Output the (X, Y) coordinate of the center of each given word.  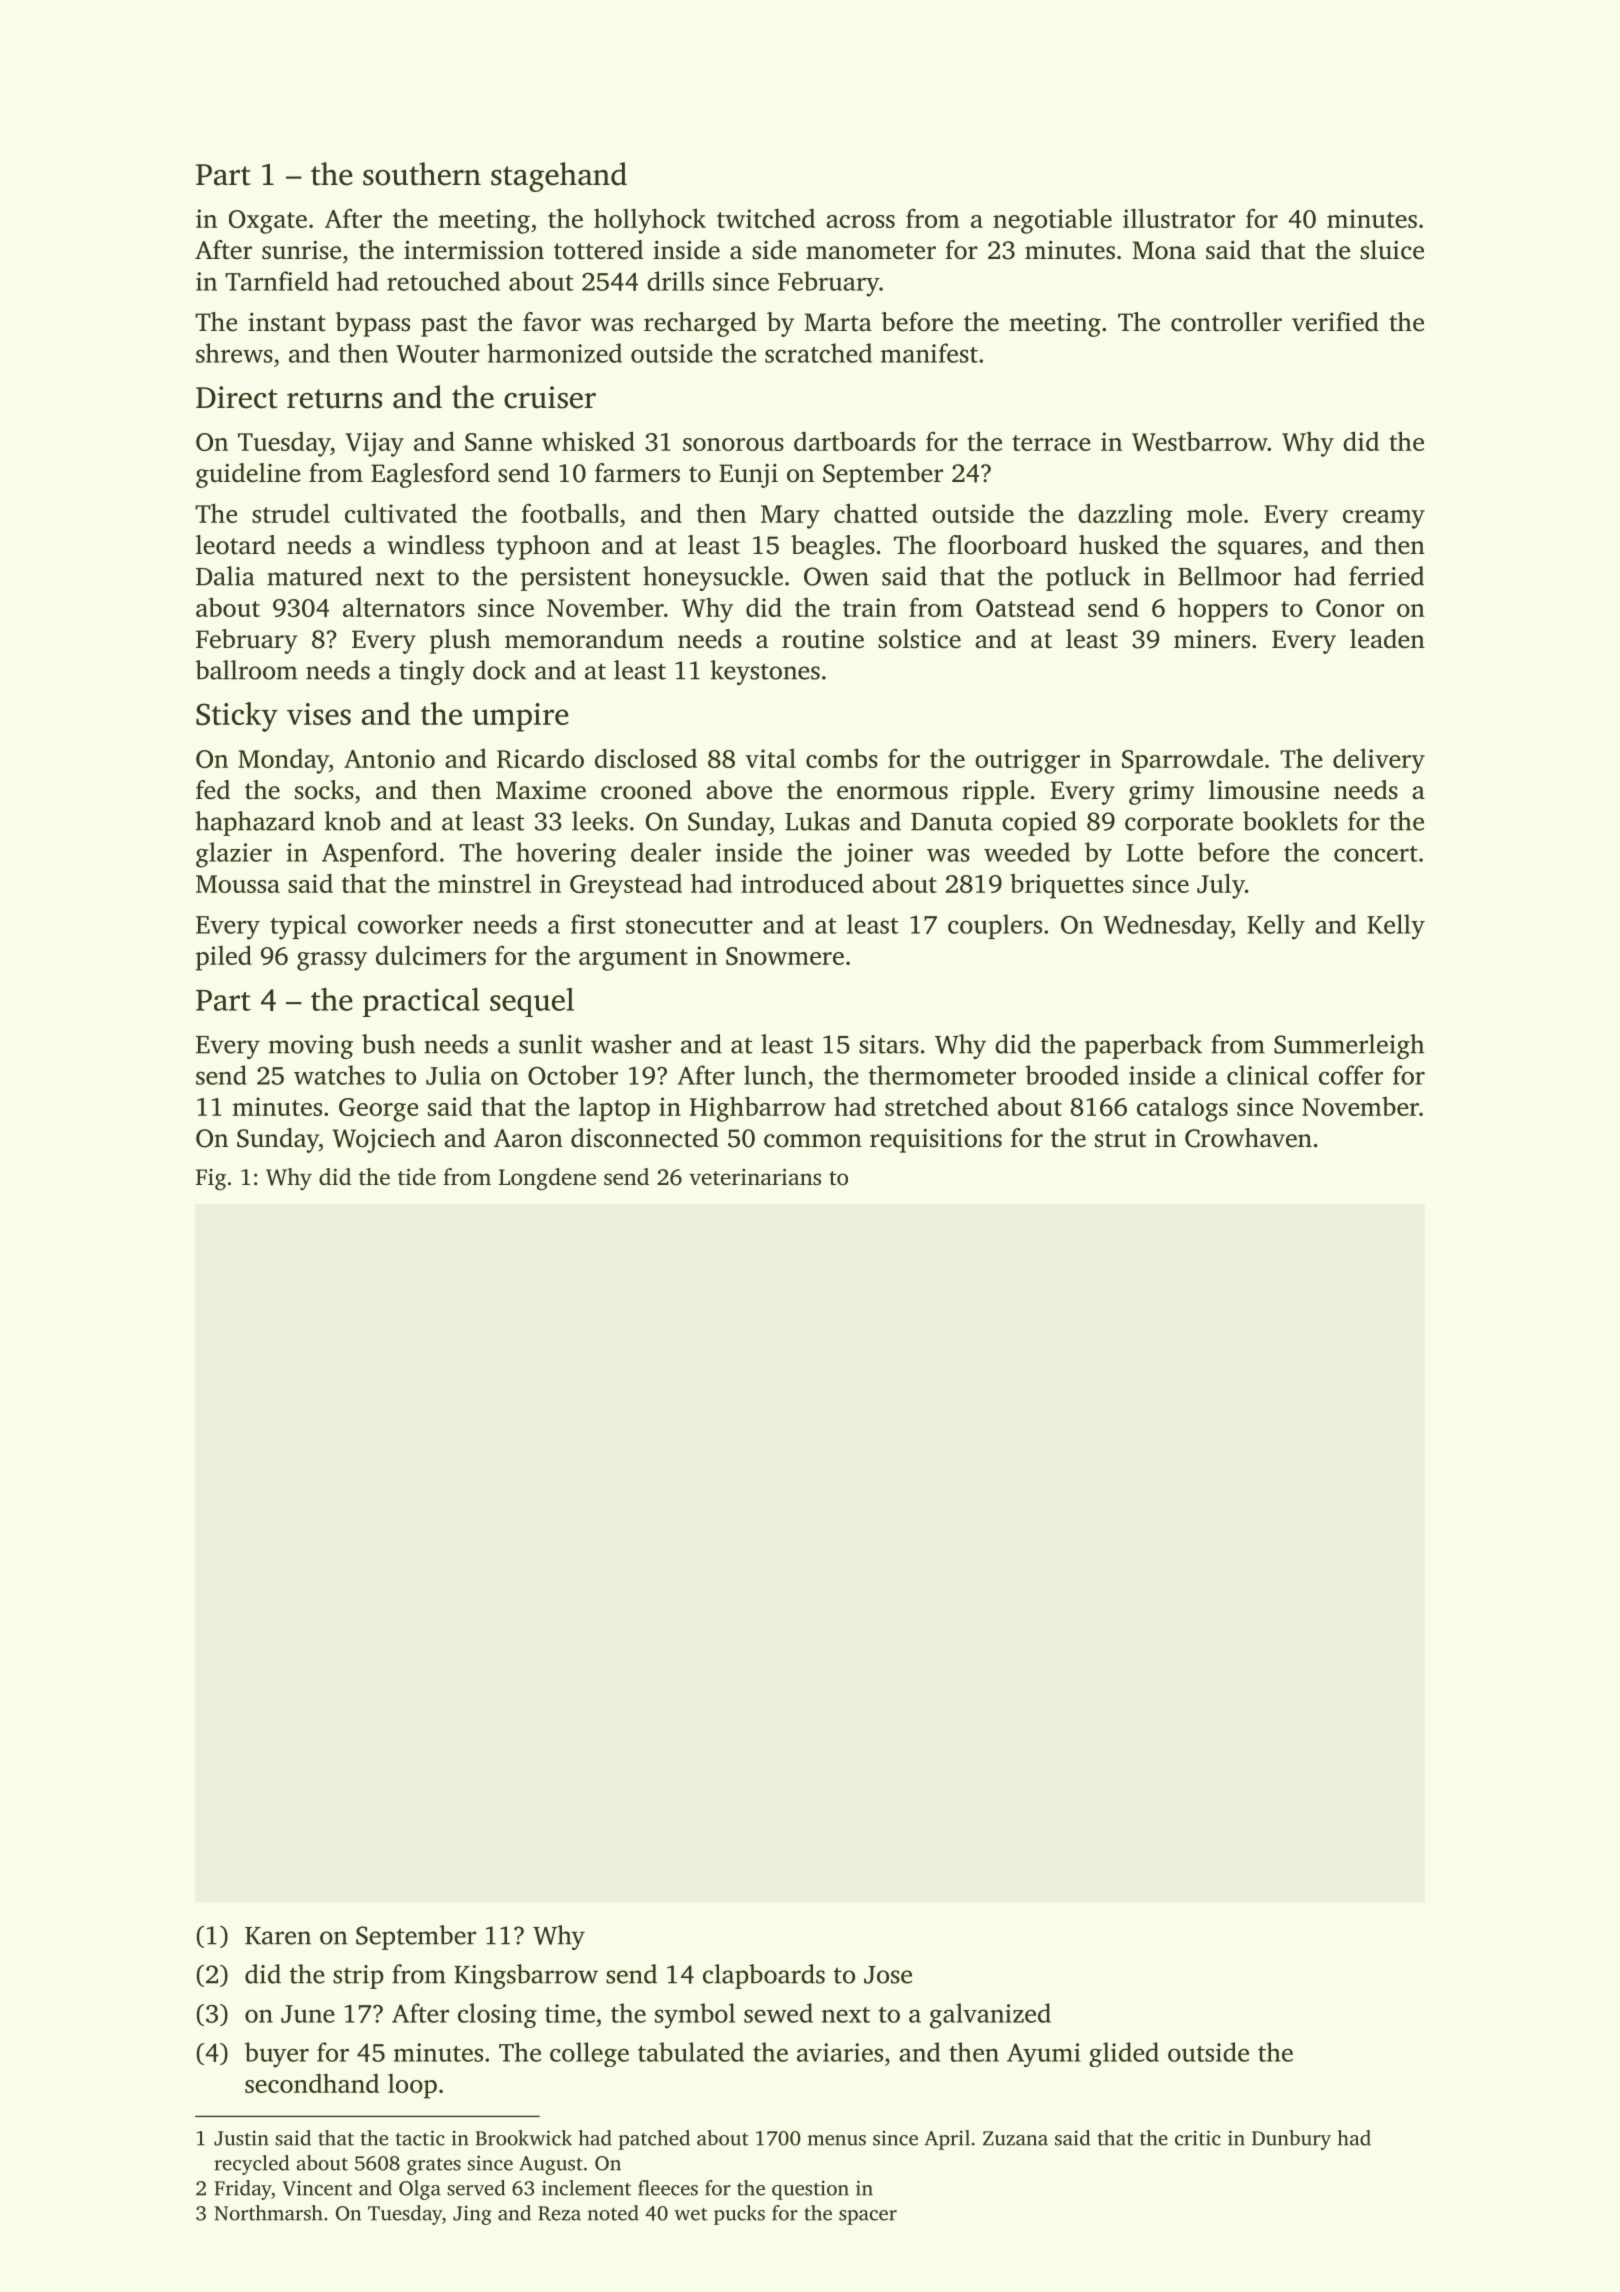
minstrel (484, 883)
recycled (251, 2165)
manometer (871, 251)
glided (1124, 2054)
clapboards (764, 1976)
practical (421, 1002)
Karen (278, 1936)
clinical (1268, 1075)
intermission (474, 250)
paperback (1143, 1046)
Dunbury (1291, 2140)
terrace (1051, 443)
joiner (878, 855)
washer (631, 1044)
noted (613, 2213)
